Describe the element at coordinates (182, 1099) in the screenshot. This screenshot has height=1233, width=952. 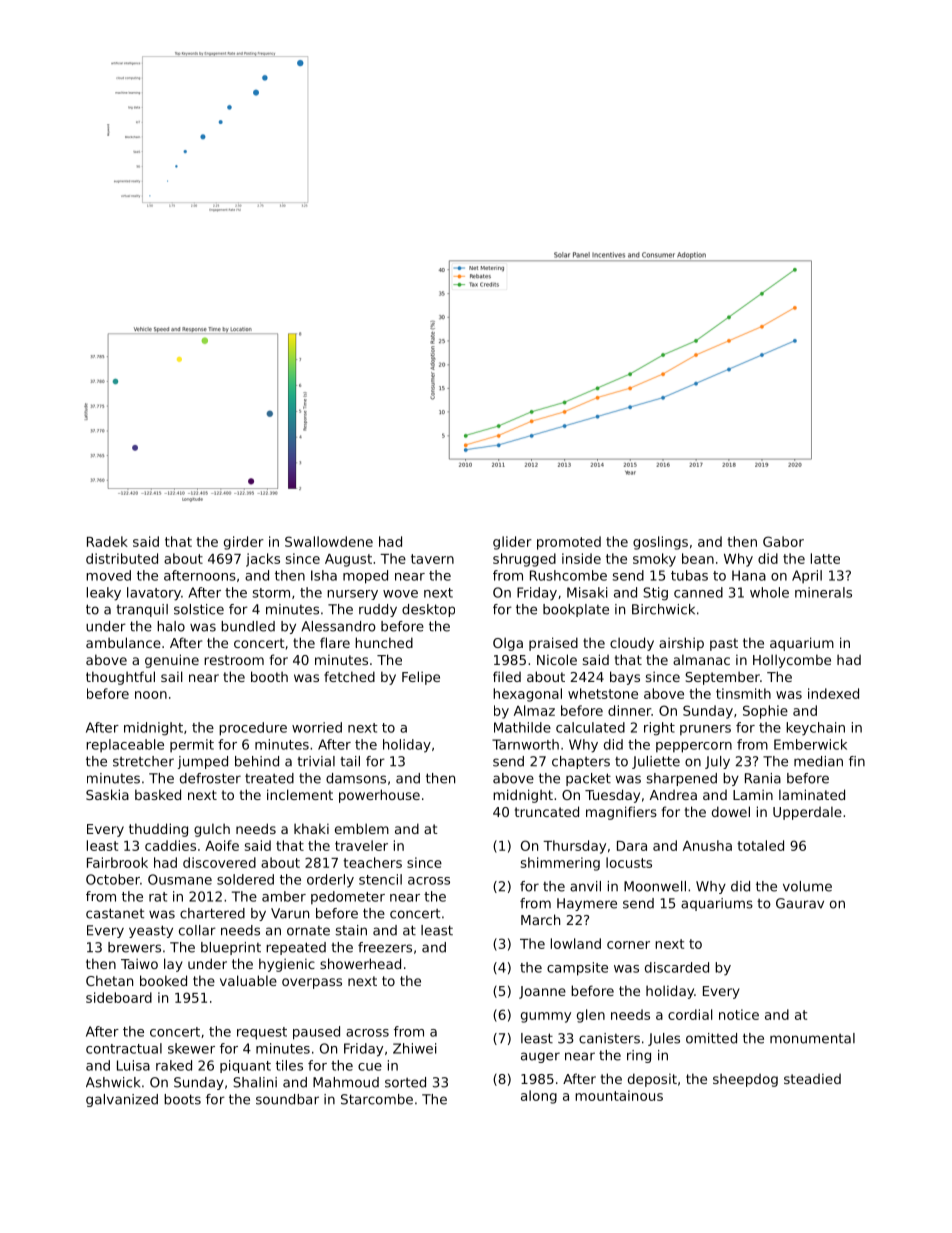
I see `boots` at that location.
